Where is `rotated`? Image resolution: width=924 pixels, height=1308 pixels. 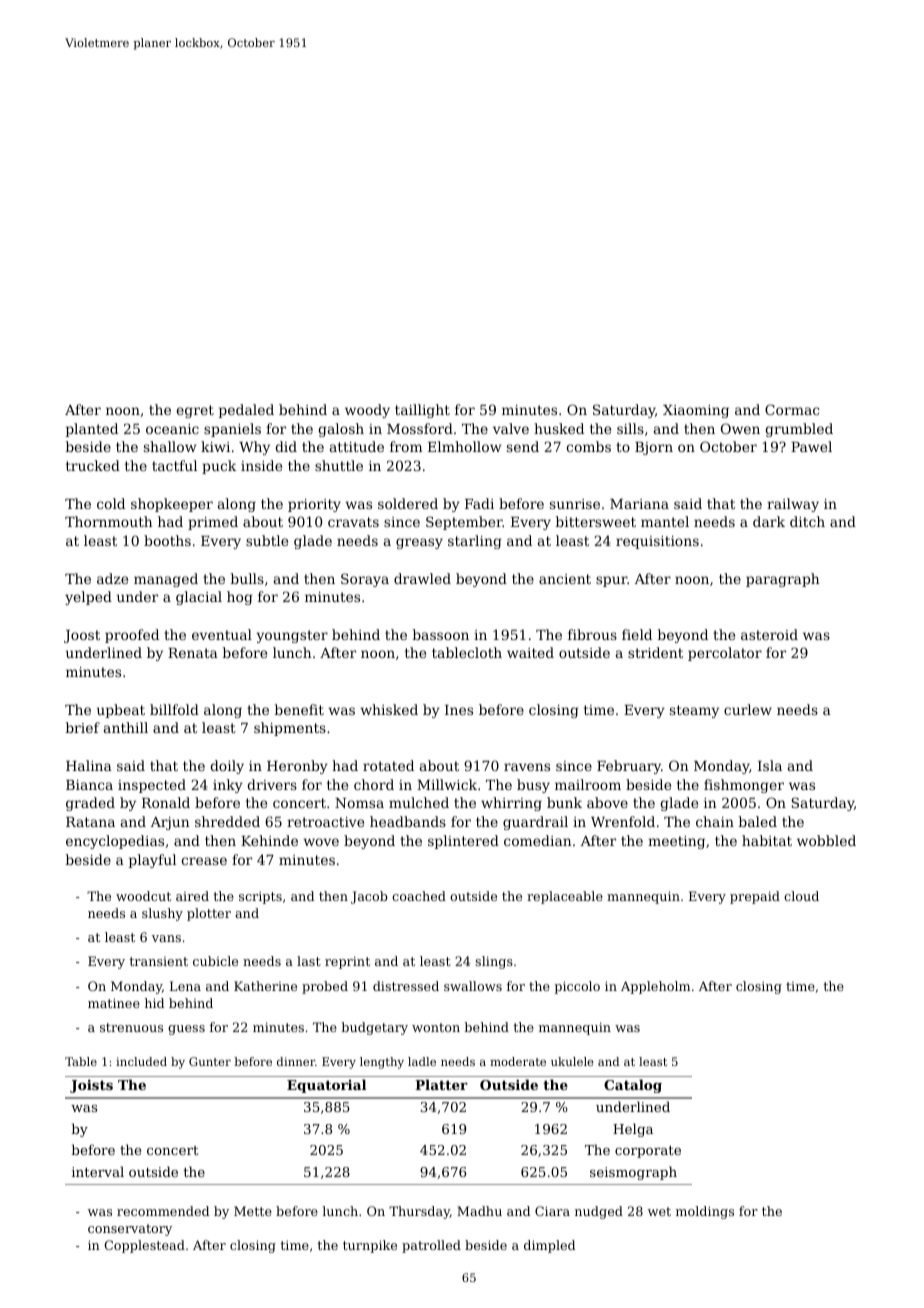
rotated is located at coordinates (388, 765).
